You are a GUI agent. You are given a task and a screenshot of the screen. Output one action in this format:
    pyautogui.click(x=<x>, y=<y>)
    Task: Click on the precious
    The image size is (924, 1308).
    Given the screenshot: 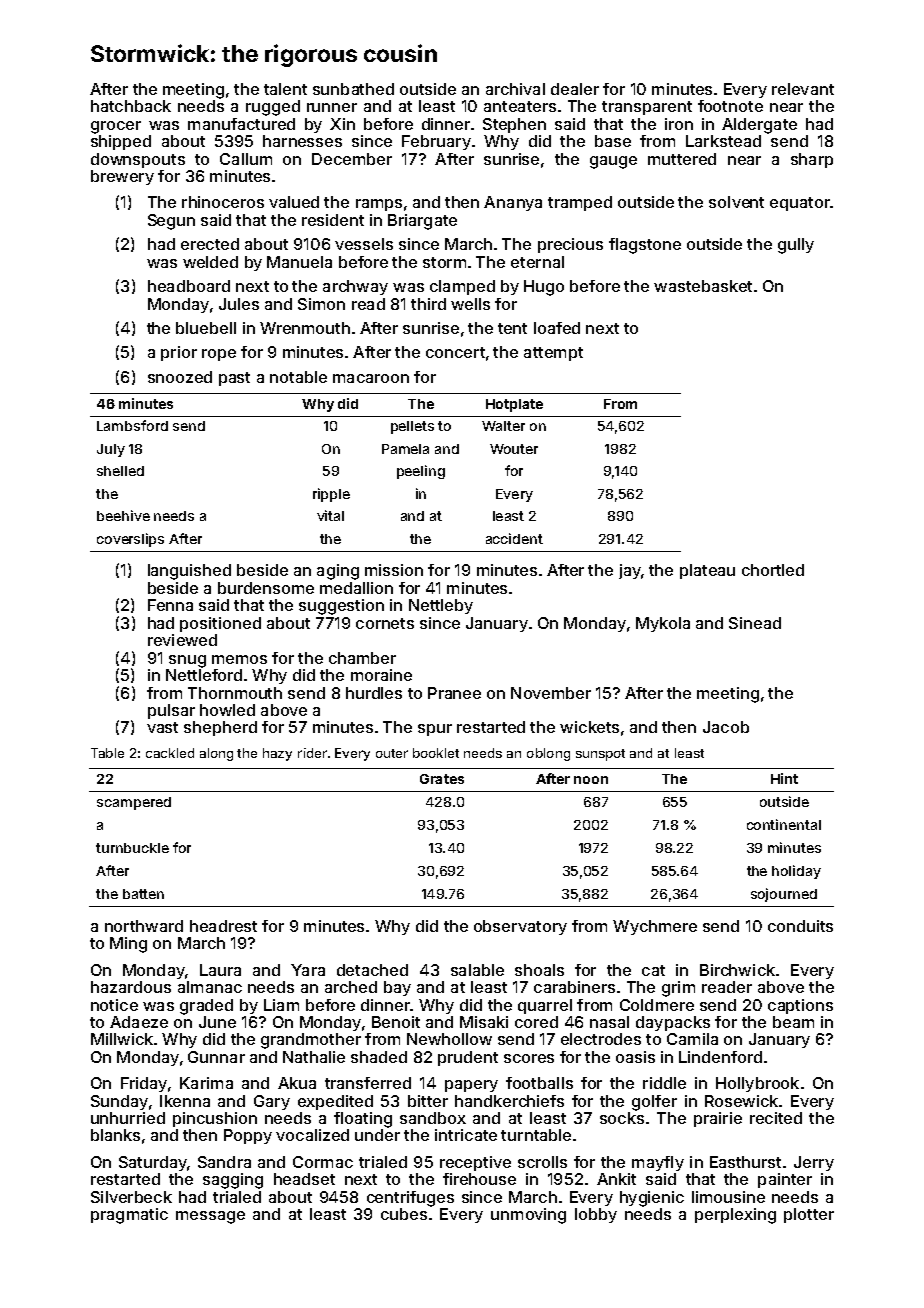 What is the action you would take?
    pyautogui.click(x=570, y=245)
